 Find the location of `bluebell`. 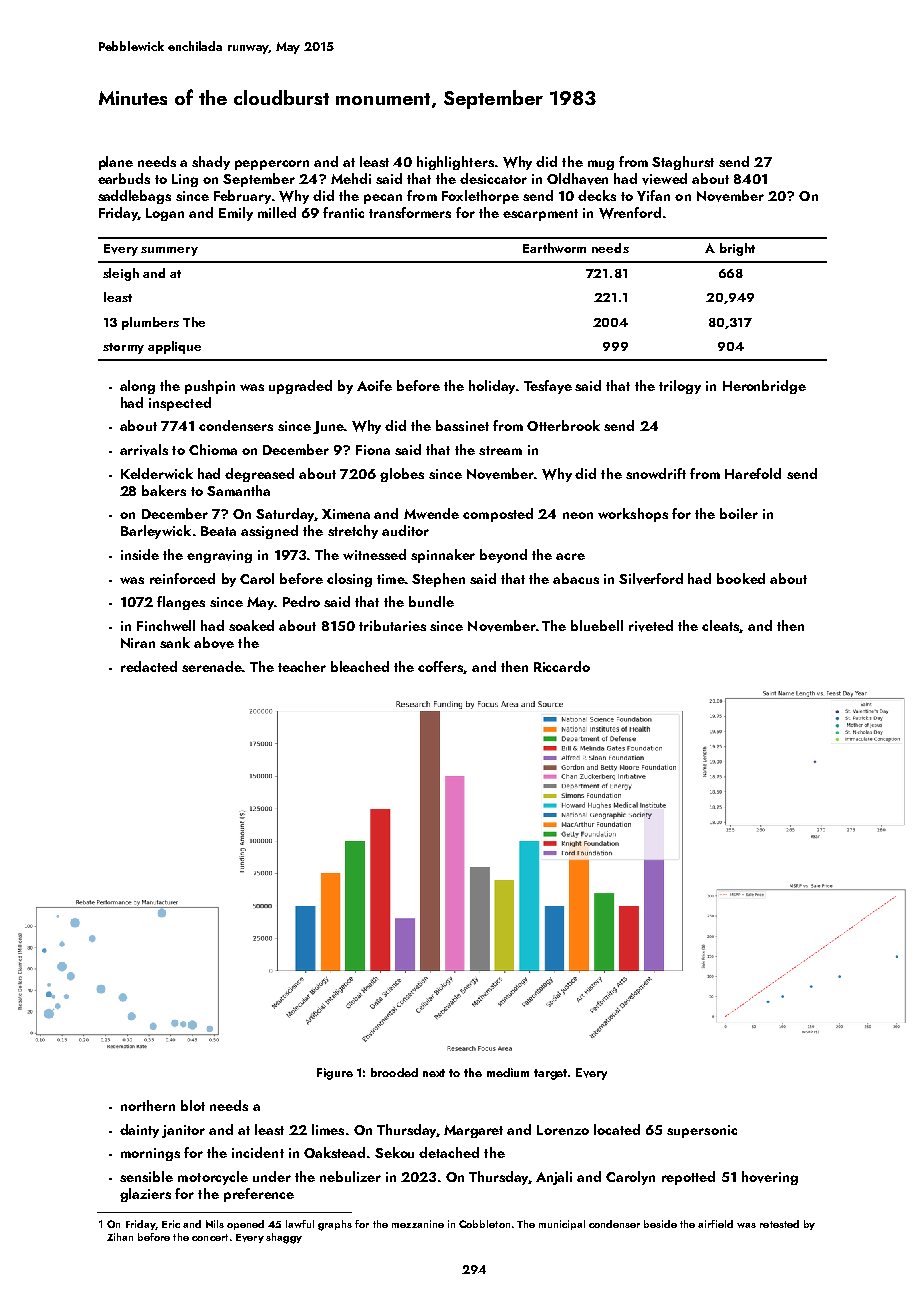

bluebell is located at coordinates (597, 625).
